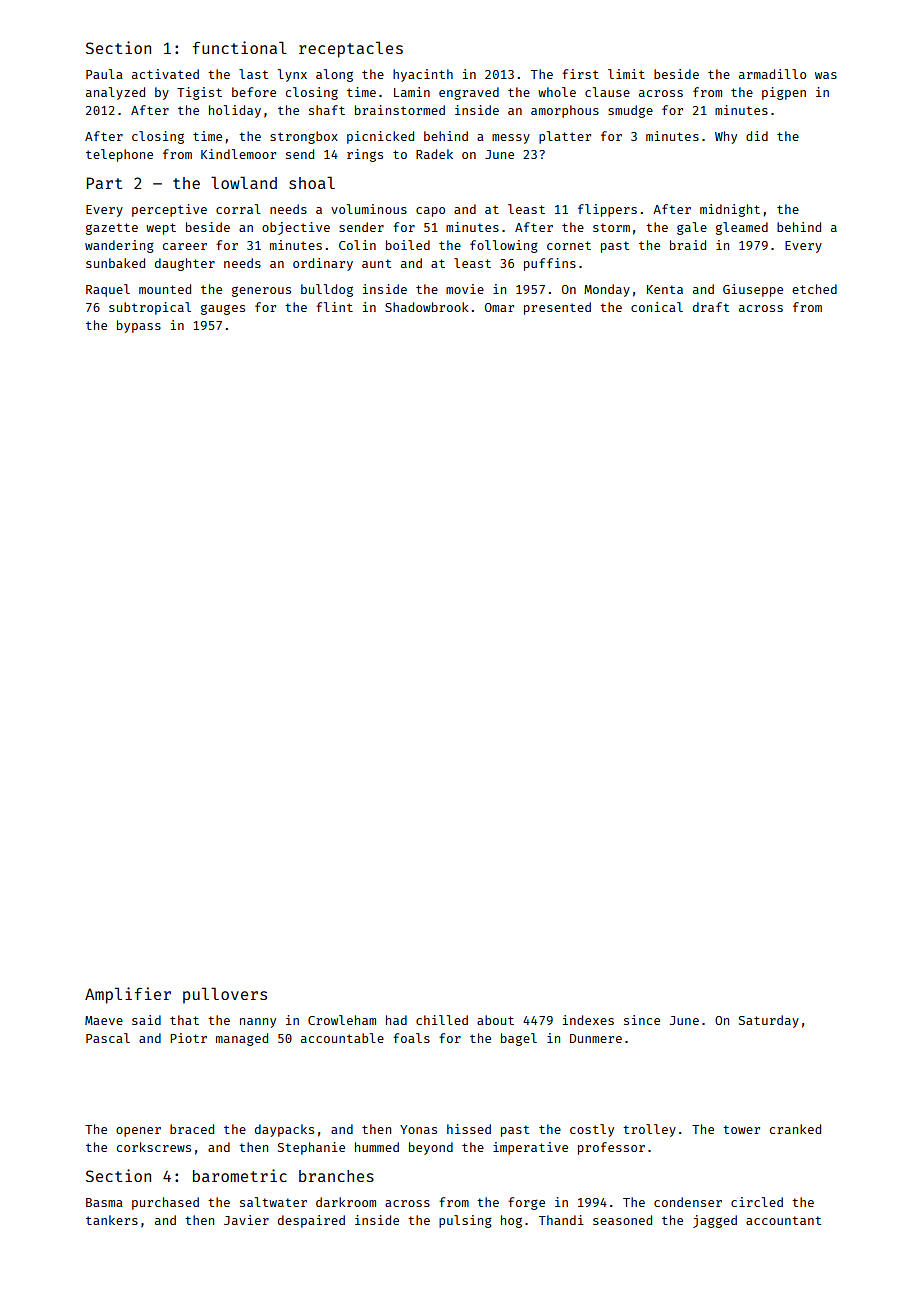 The width and height of the screenshot is (924, 1308). What do you see at coordinates (128, 995) in the screenshot?
I see `Amplifier` at bounding box center [128, 995].
